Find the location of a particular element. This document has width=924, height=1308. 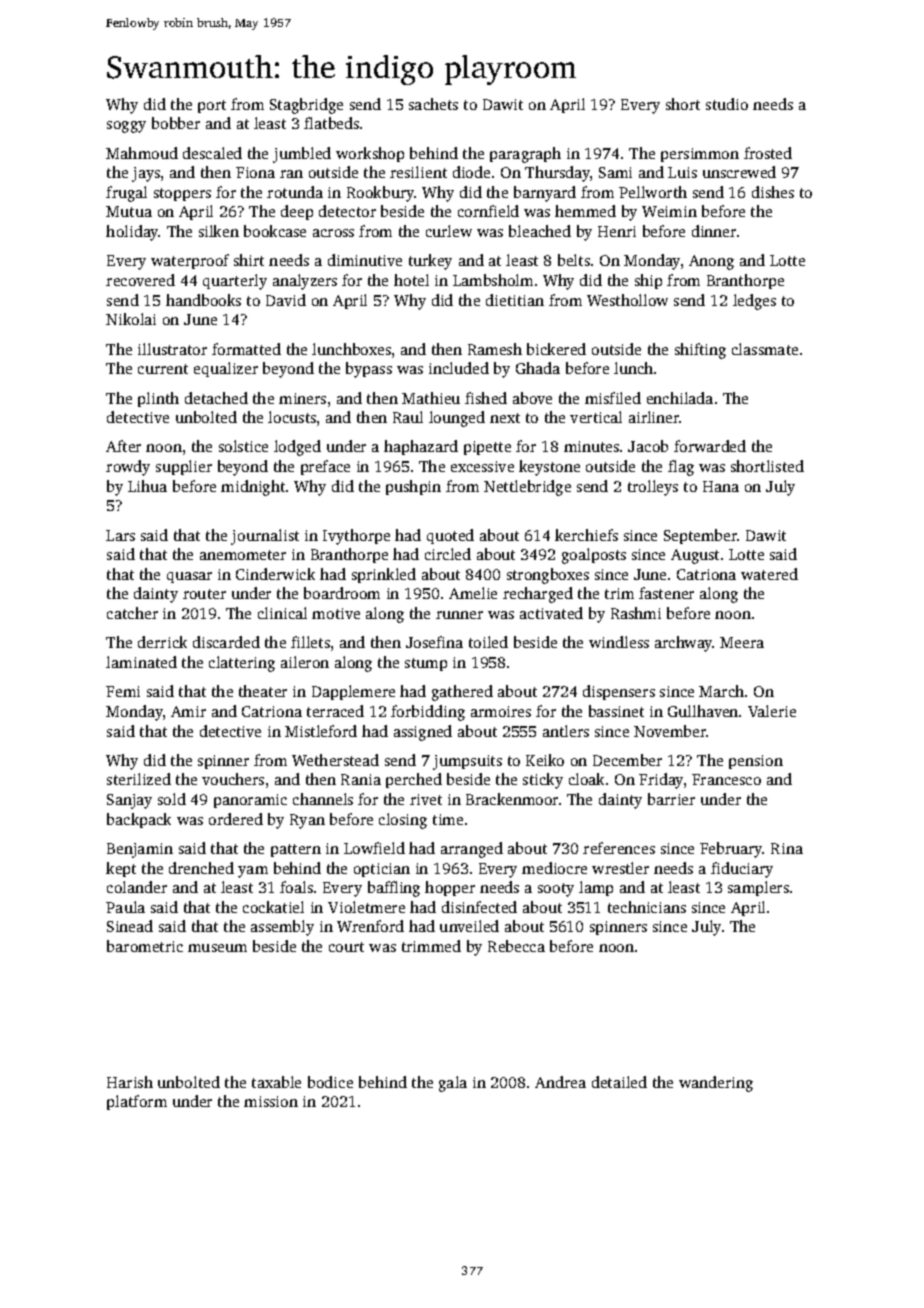

sachets is located at coordinates (433, 104).
